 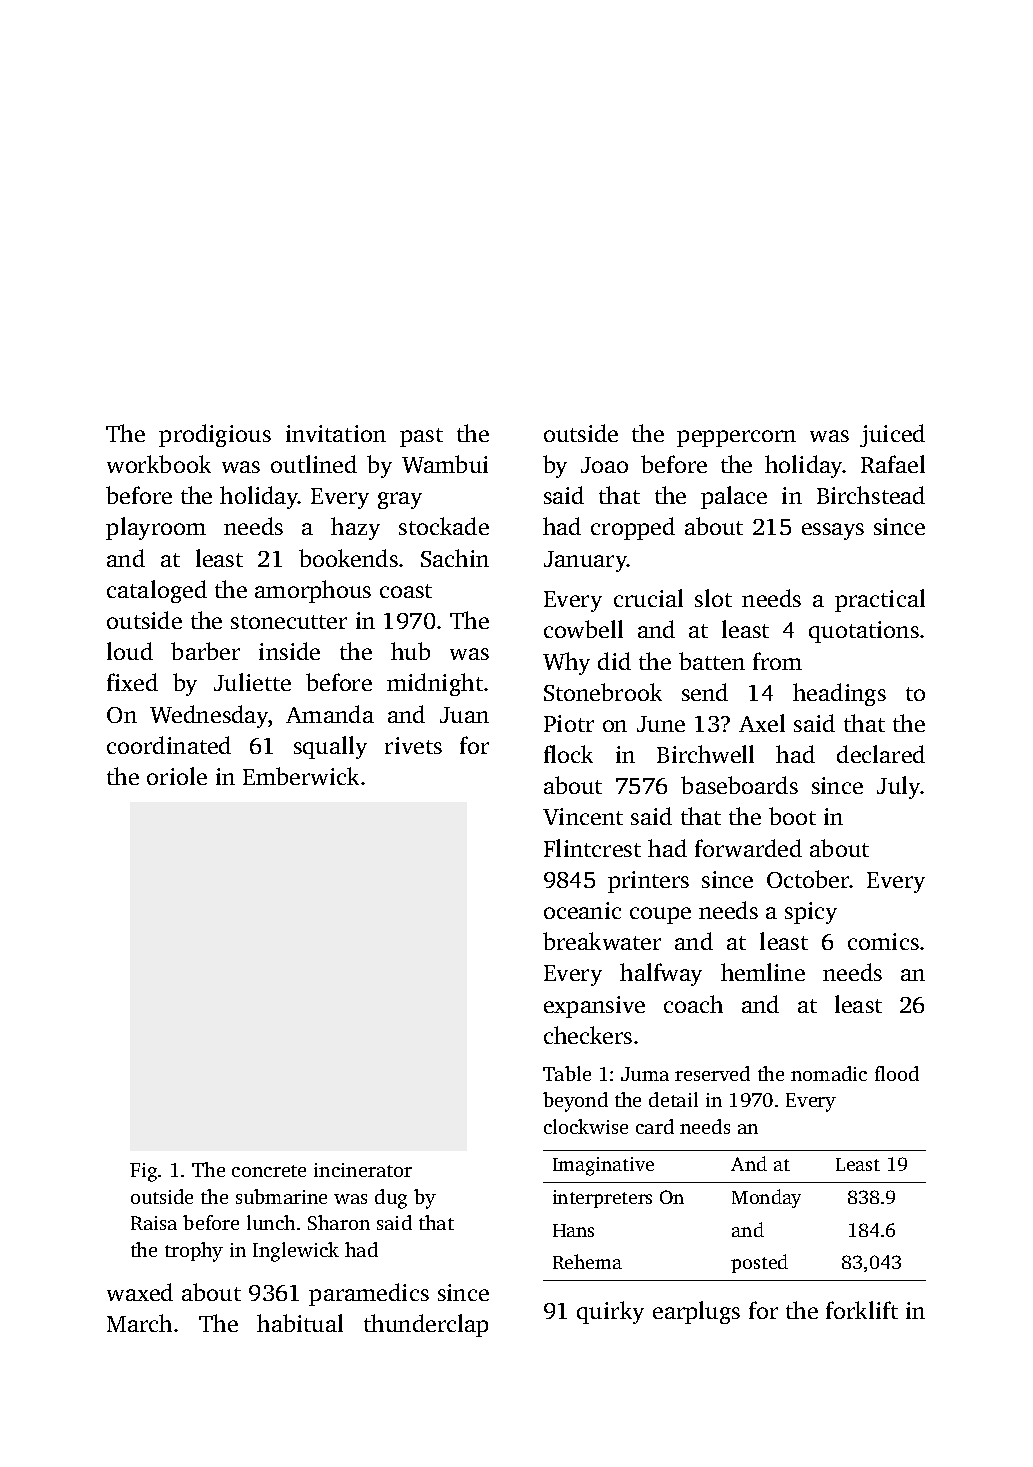 What do you see at coordinates (445, 464) in the screenshot?
I see `Wambui` at bounding box center [445, 464].
